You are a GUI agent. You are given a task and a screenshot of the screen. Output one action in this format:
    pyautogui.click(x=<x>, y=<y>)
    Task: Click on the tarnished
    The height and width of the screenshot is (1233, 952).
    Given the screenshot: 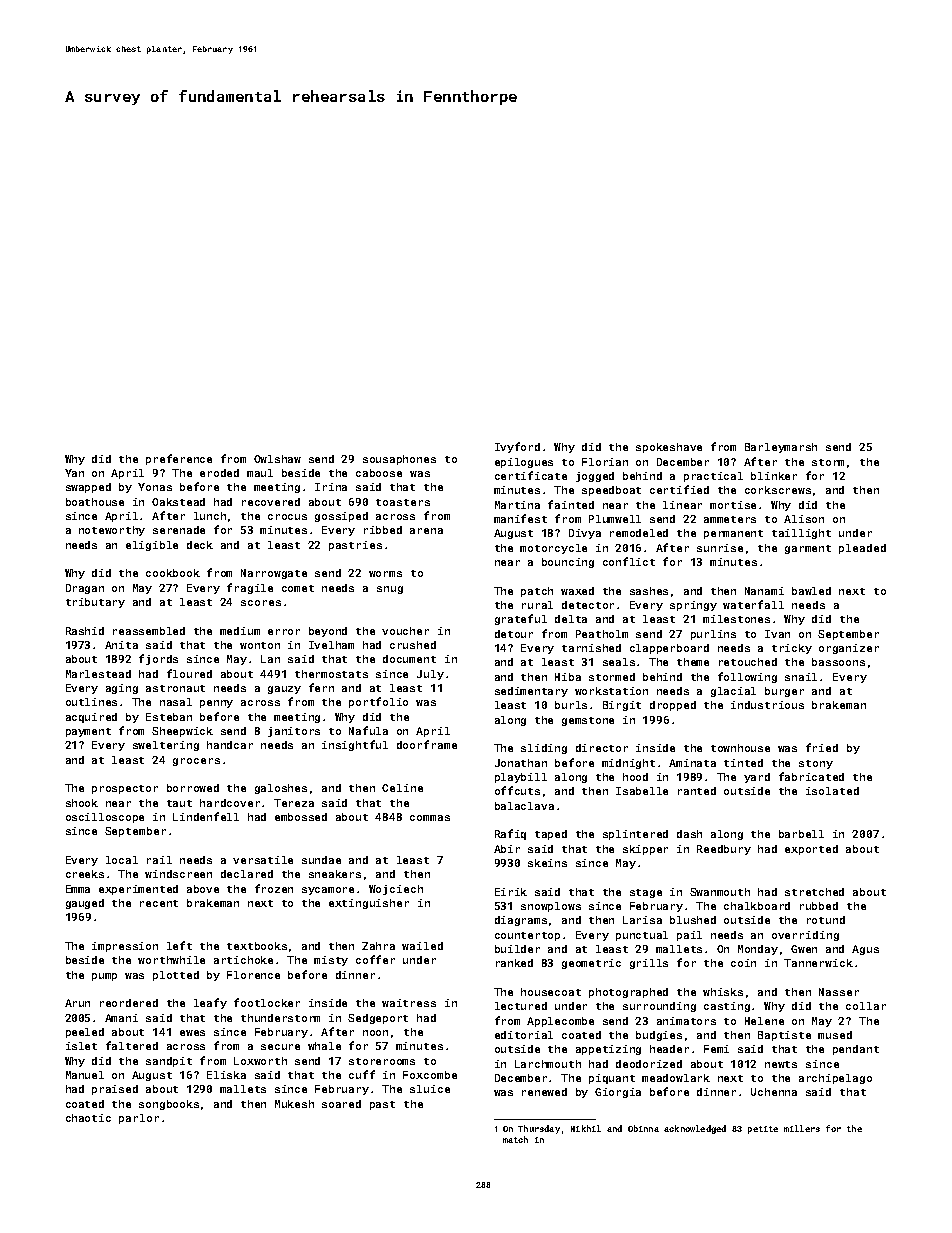 What is the action you would take?
    pyautogui.click(x=591, y=648)
